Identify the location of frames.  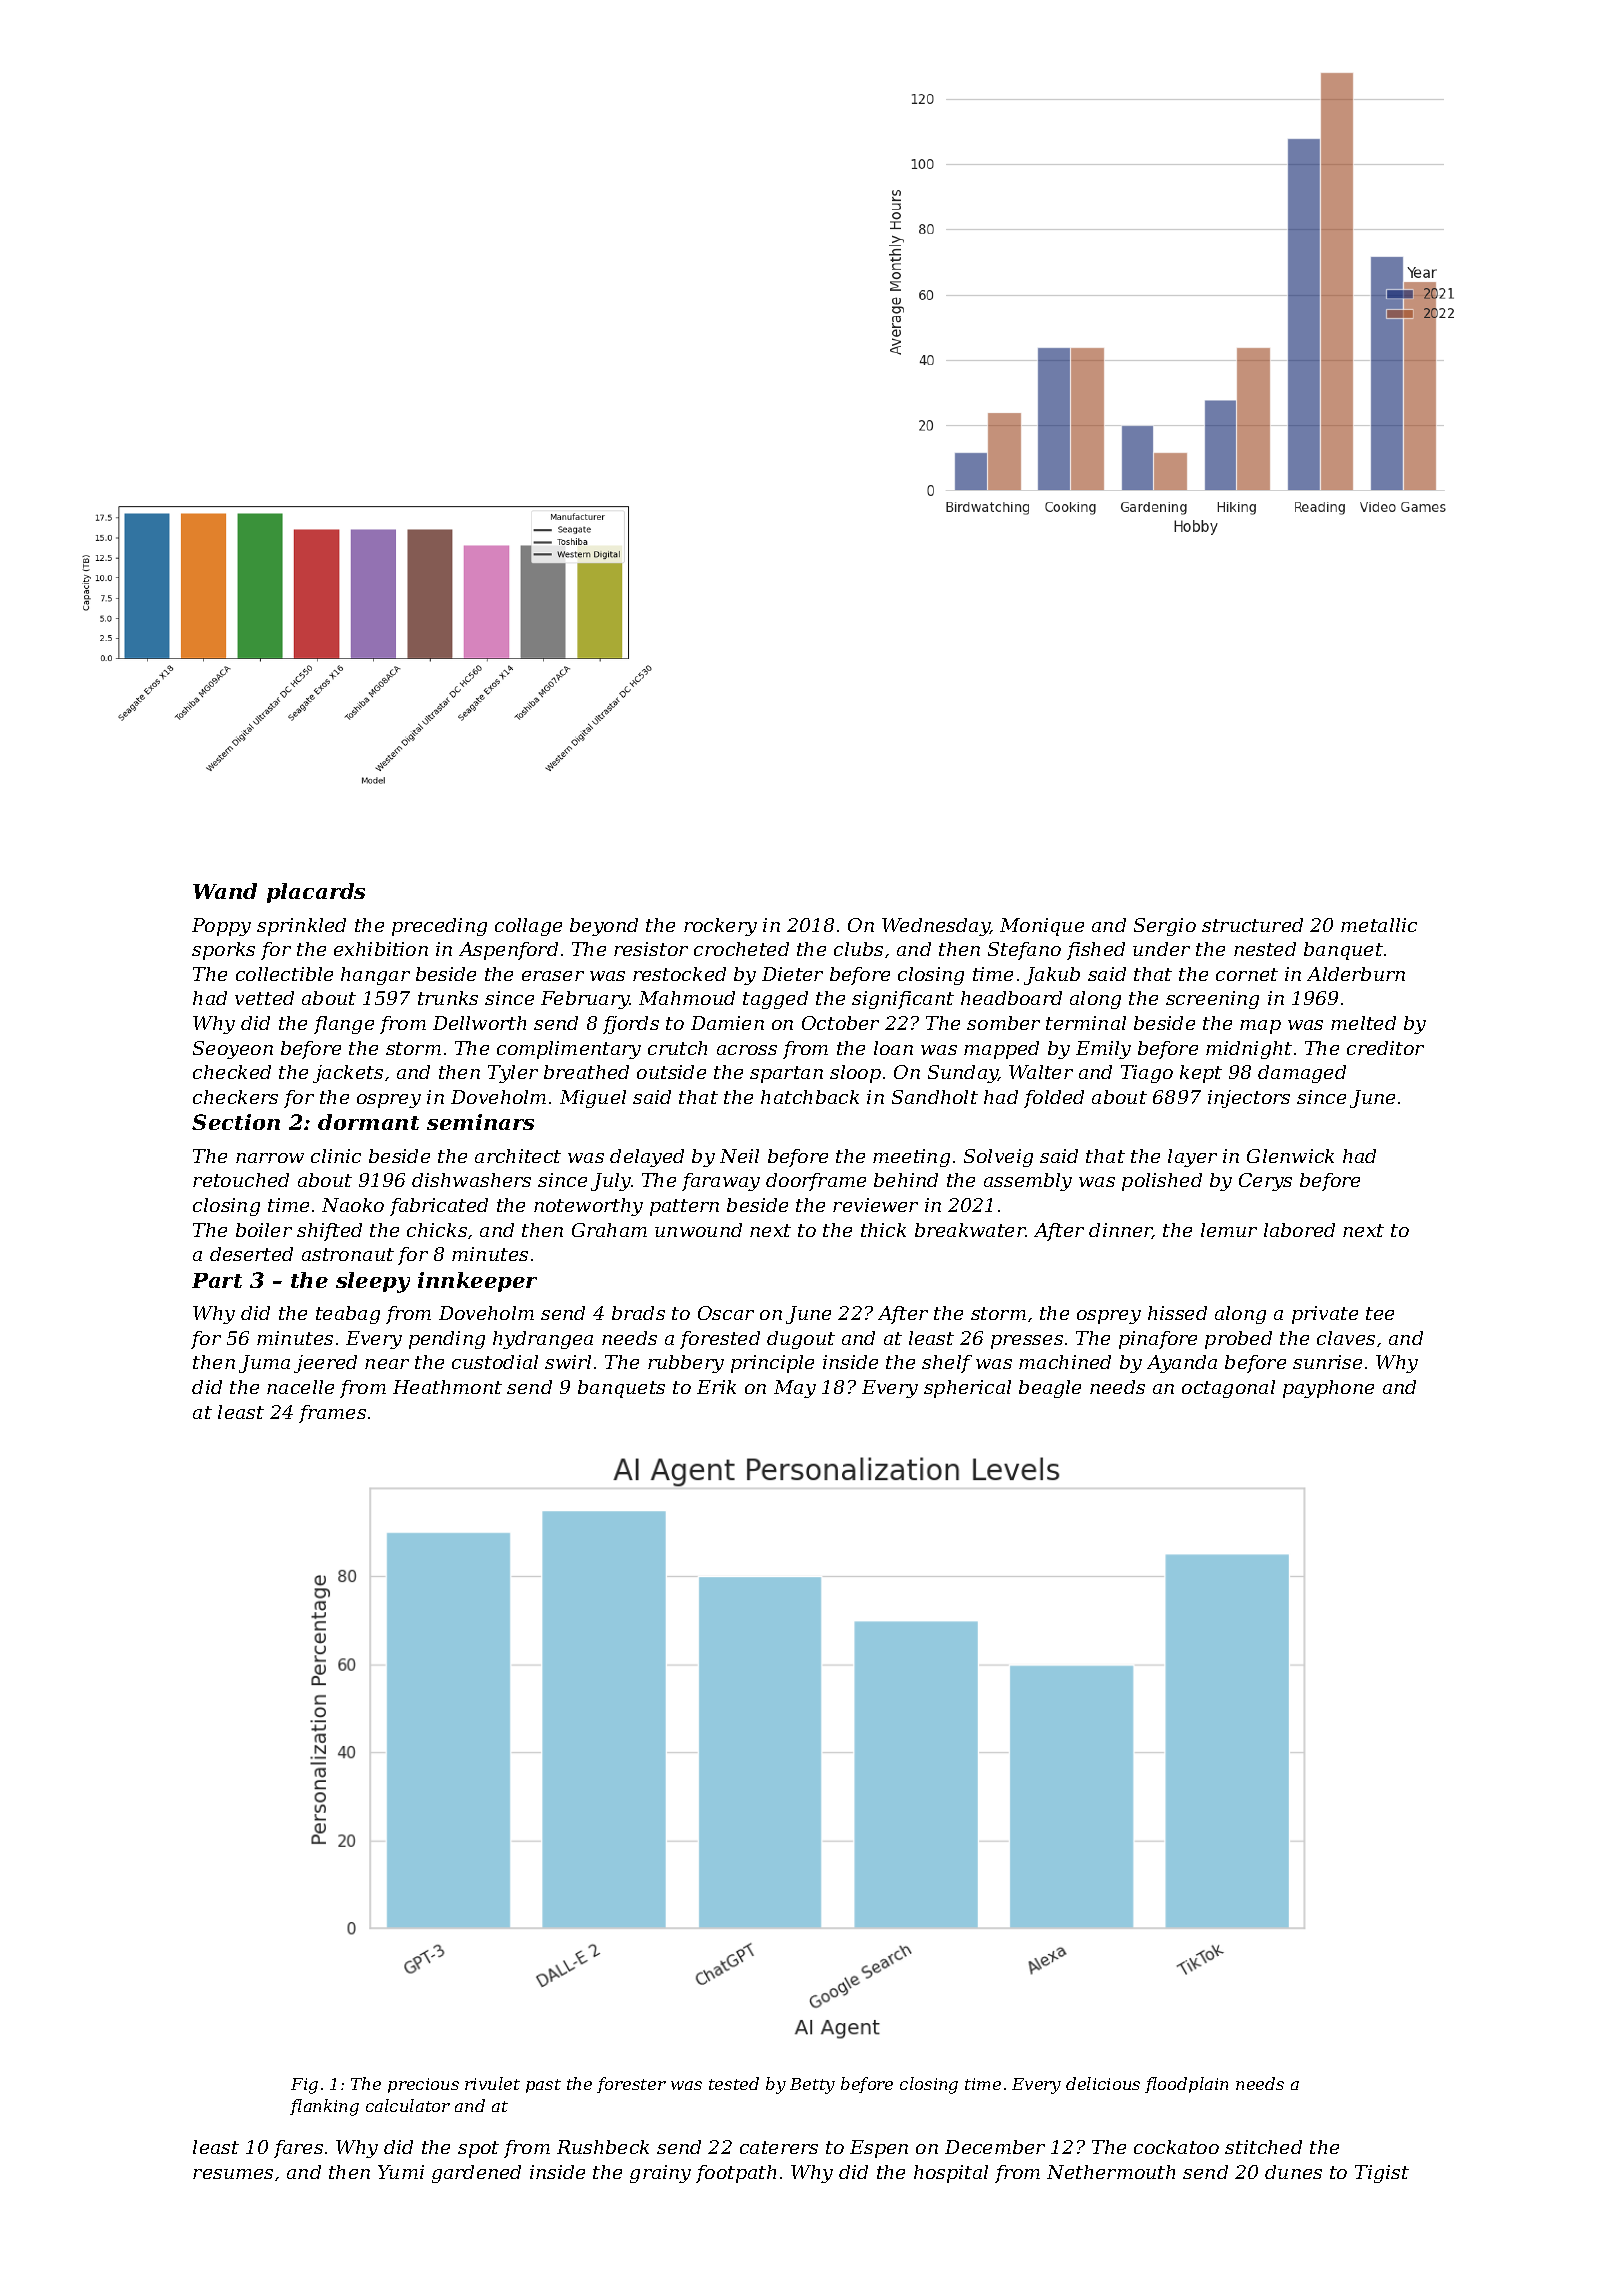
(332, 1414).
